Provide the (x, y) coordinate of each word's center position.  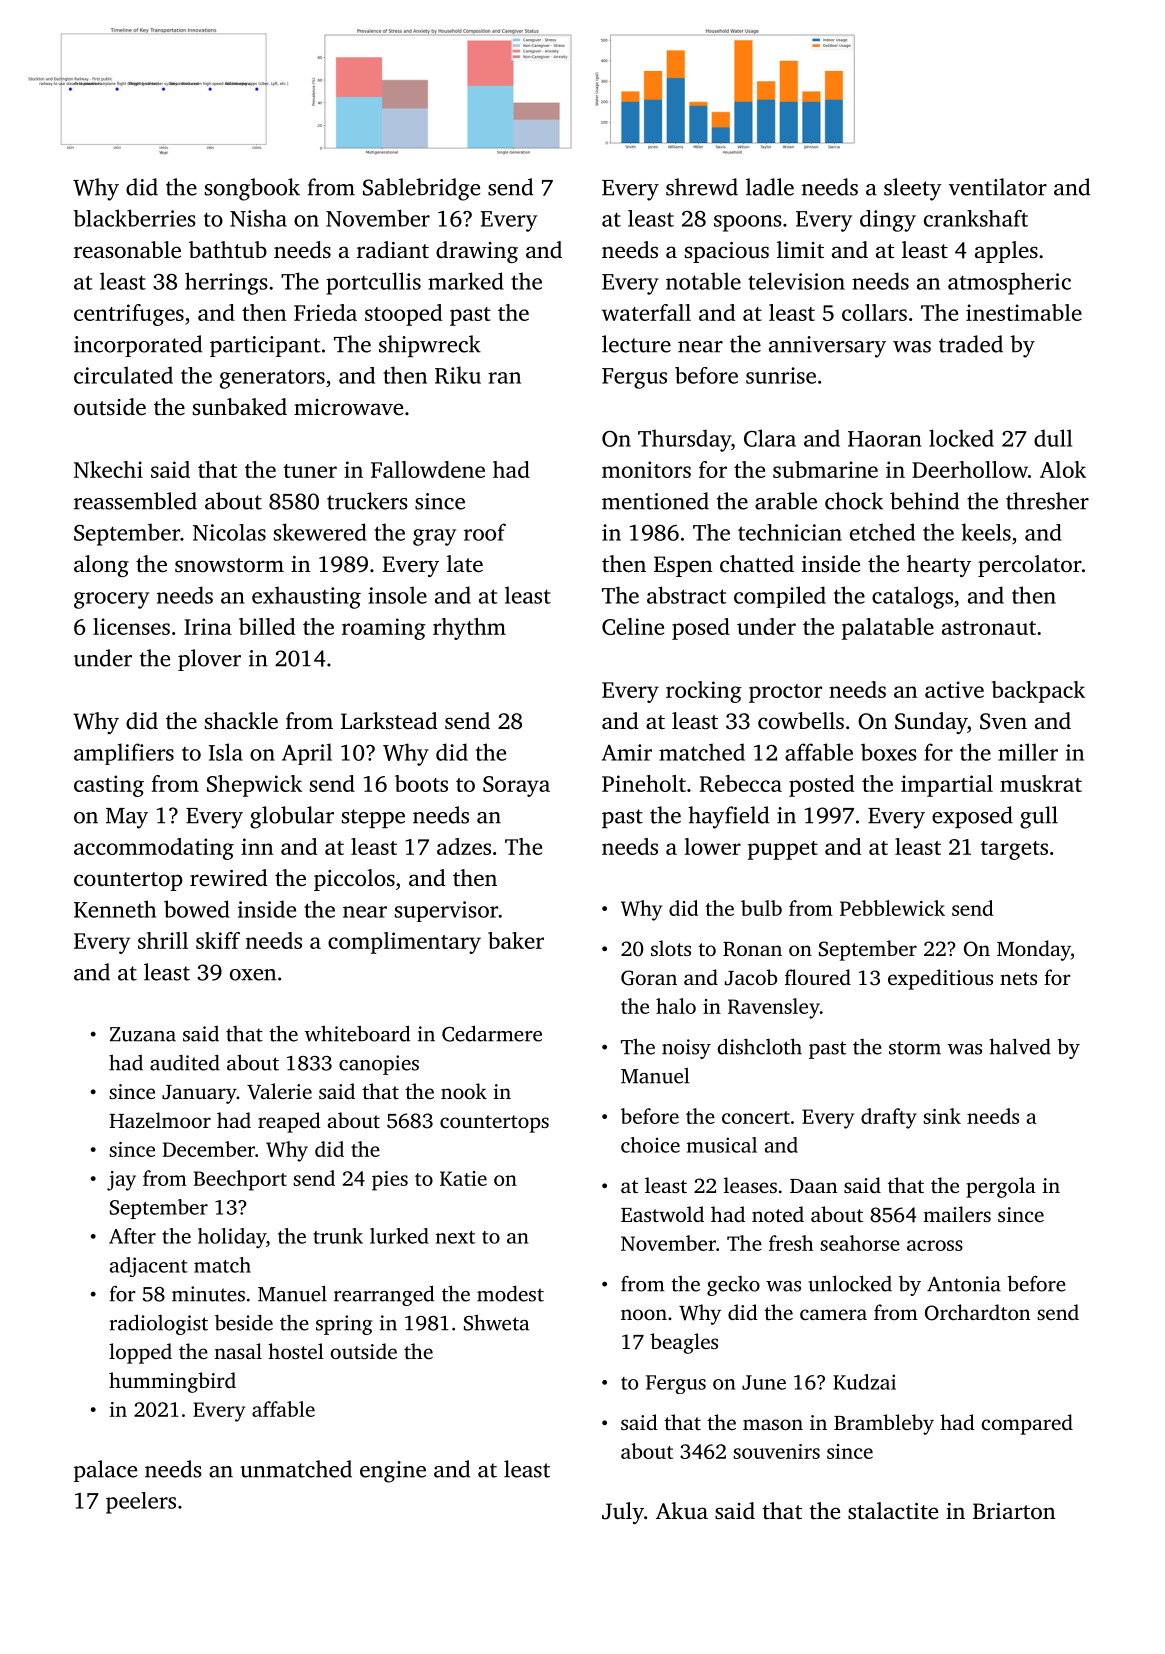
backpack (1038, 692)
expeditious (940, 979)
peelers (141, 1503)
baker (516, 940)
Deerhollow (970, 469)
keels (986, 532)
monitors (646, 469)
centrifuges (129, 315)
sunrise (781, 375)
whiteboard (357, 1033)
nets (1018, 978)
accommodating (154, 849)
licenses (131, 626)
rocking (704, 692)
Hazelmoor (160, 1120)
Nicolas (229, 532)
